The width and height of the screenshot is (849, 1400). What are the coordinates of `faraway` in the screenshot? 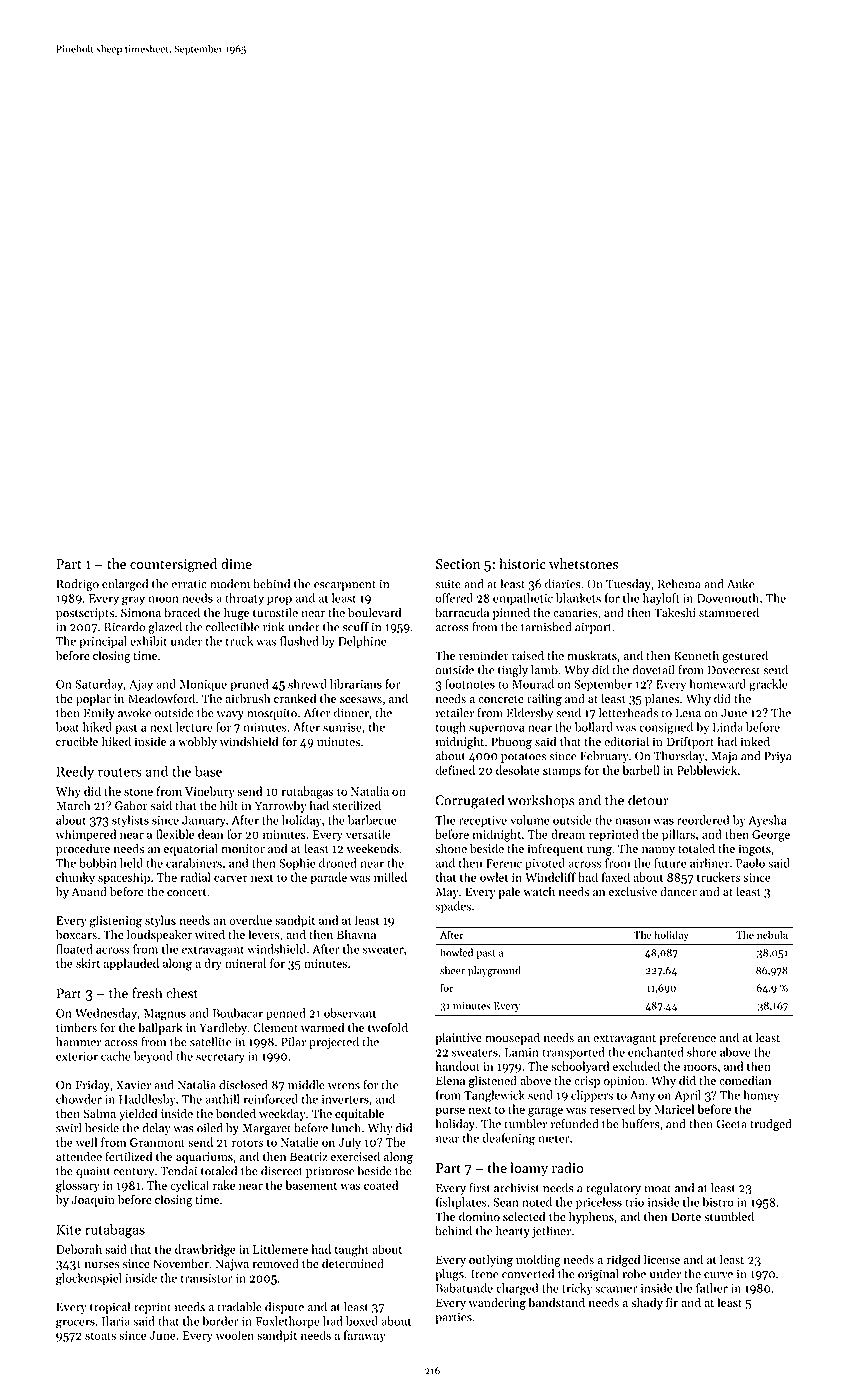 It's located at (365, 1336).
